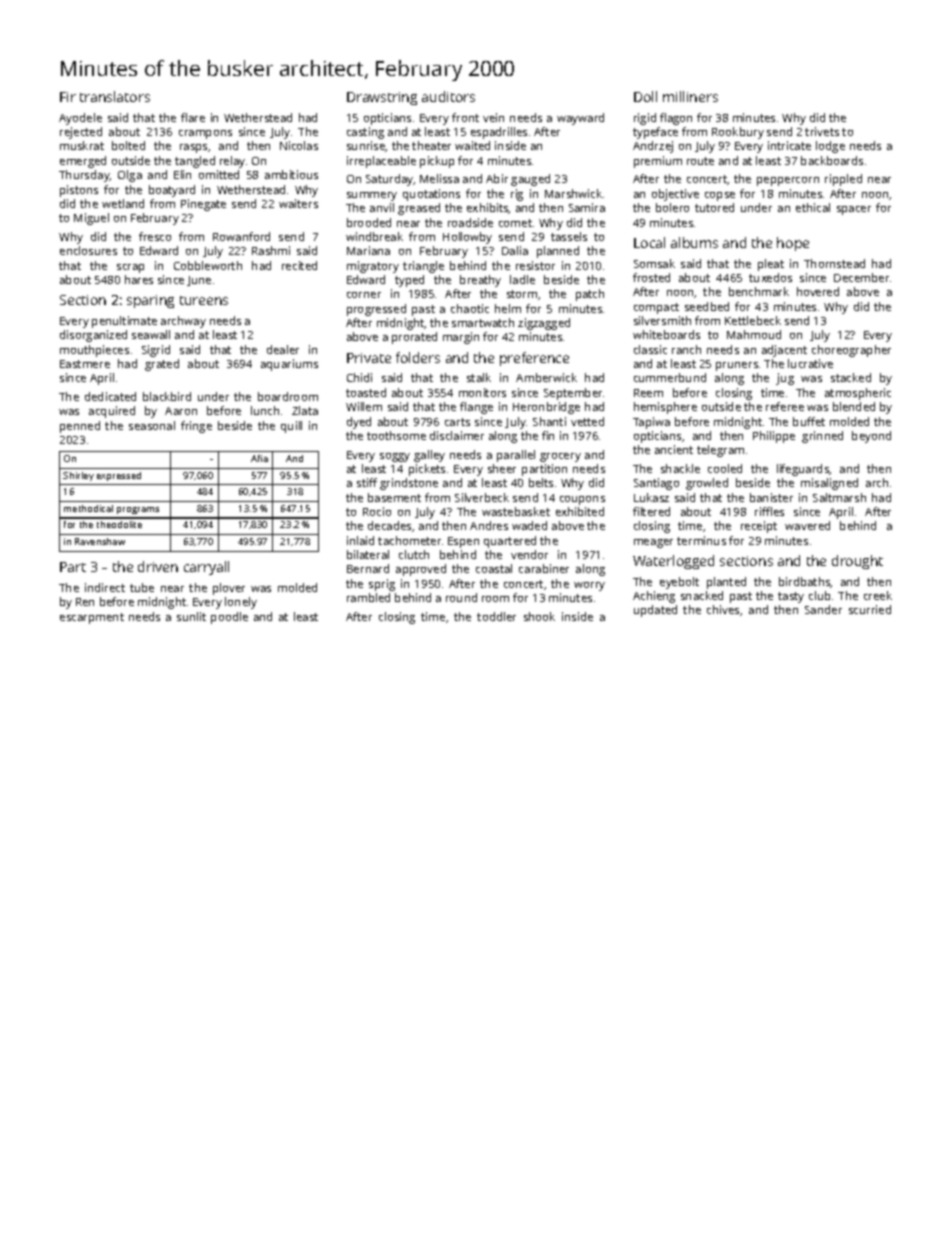 The image size is (952, 1233). I want to click on auditors, so click(448, 96).
